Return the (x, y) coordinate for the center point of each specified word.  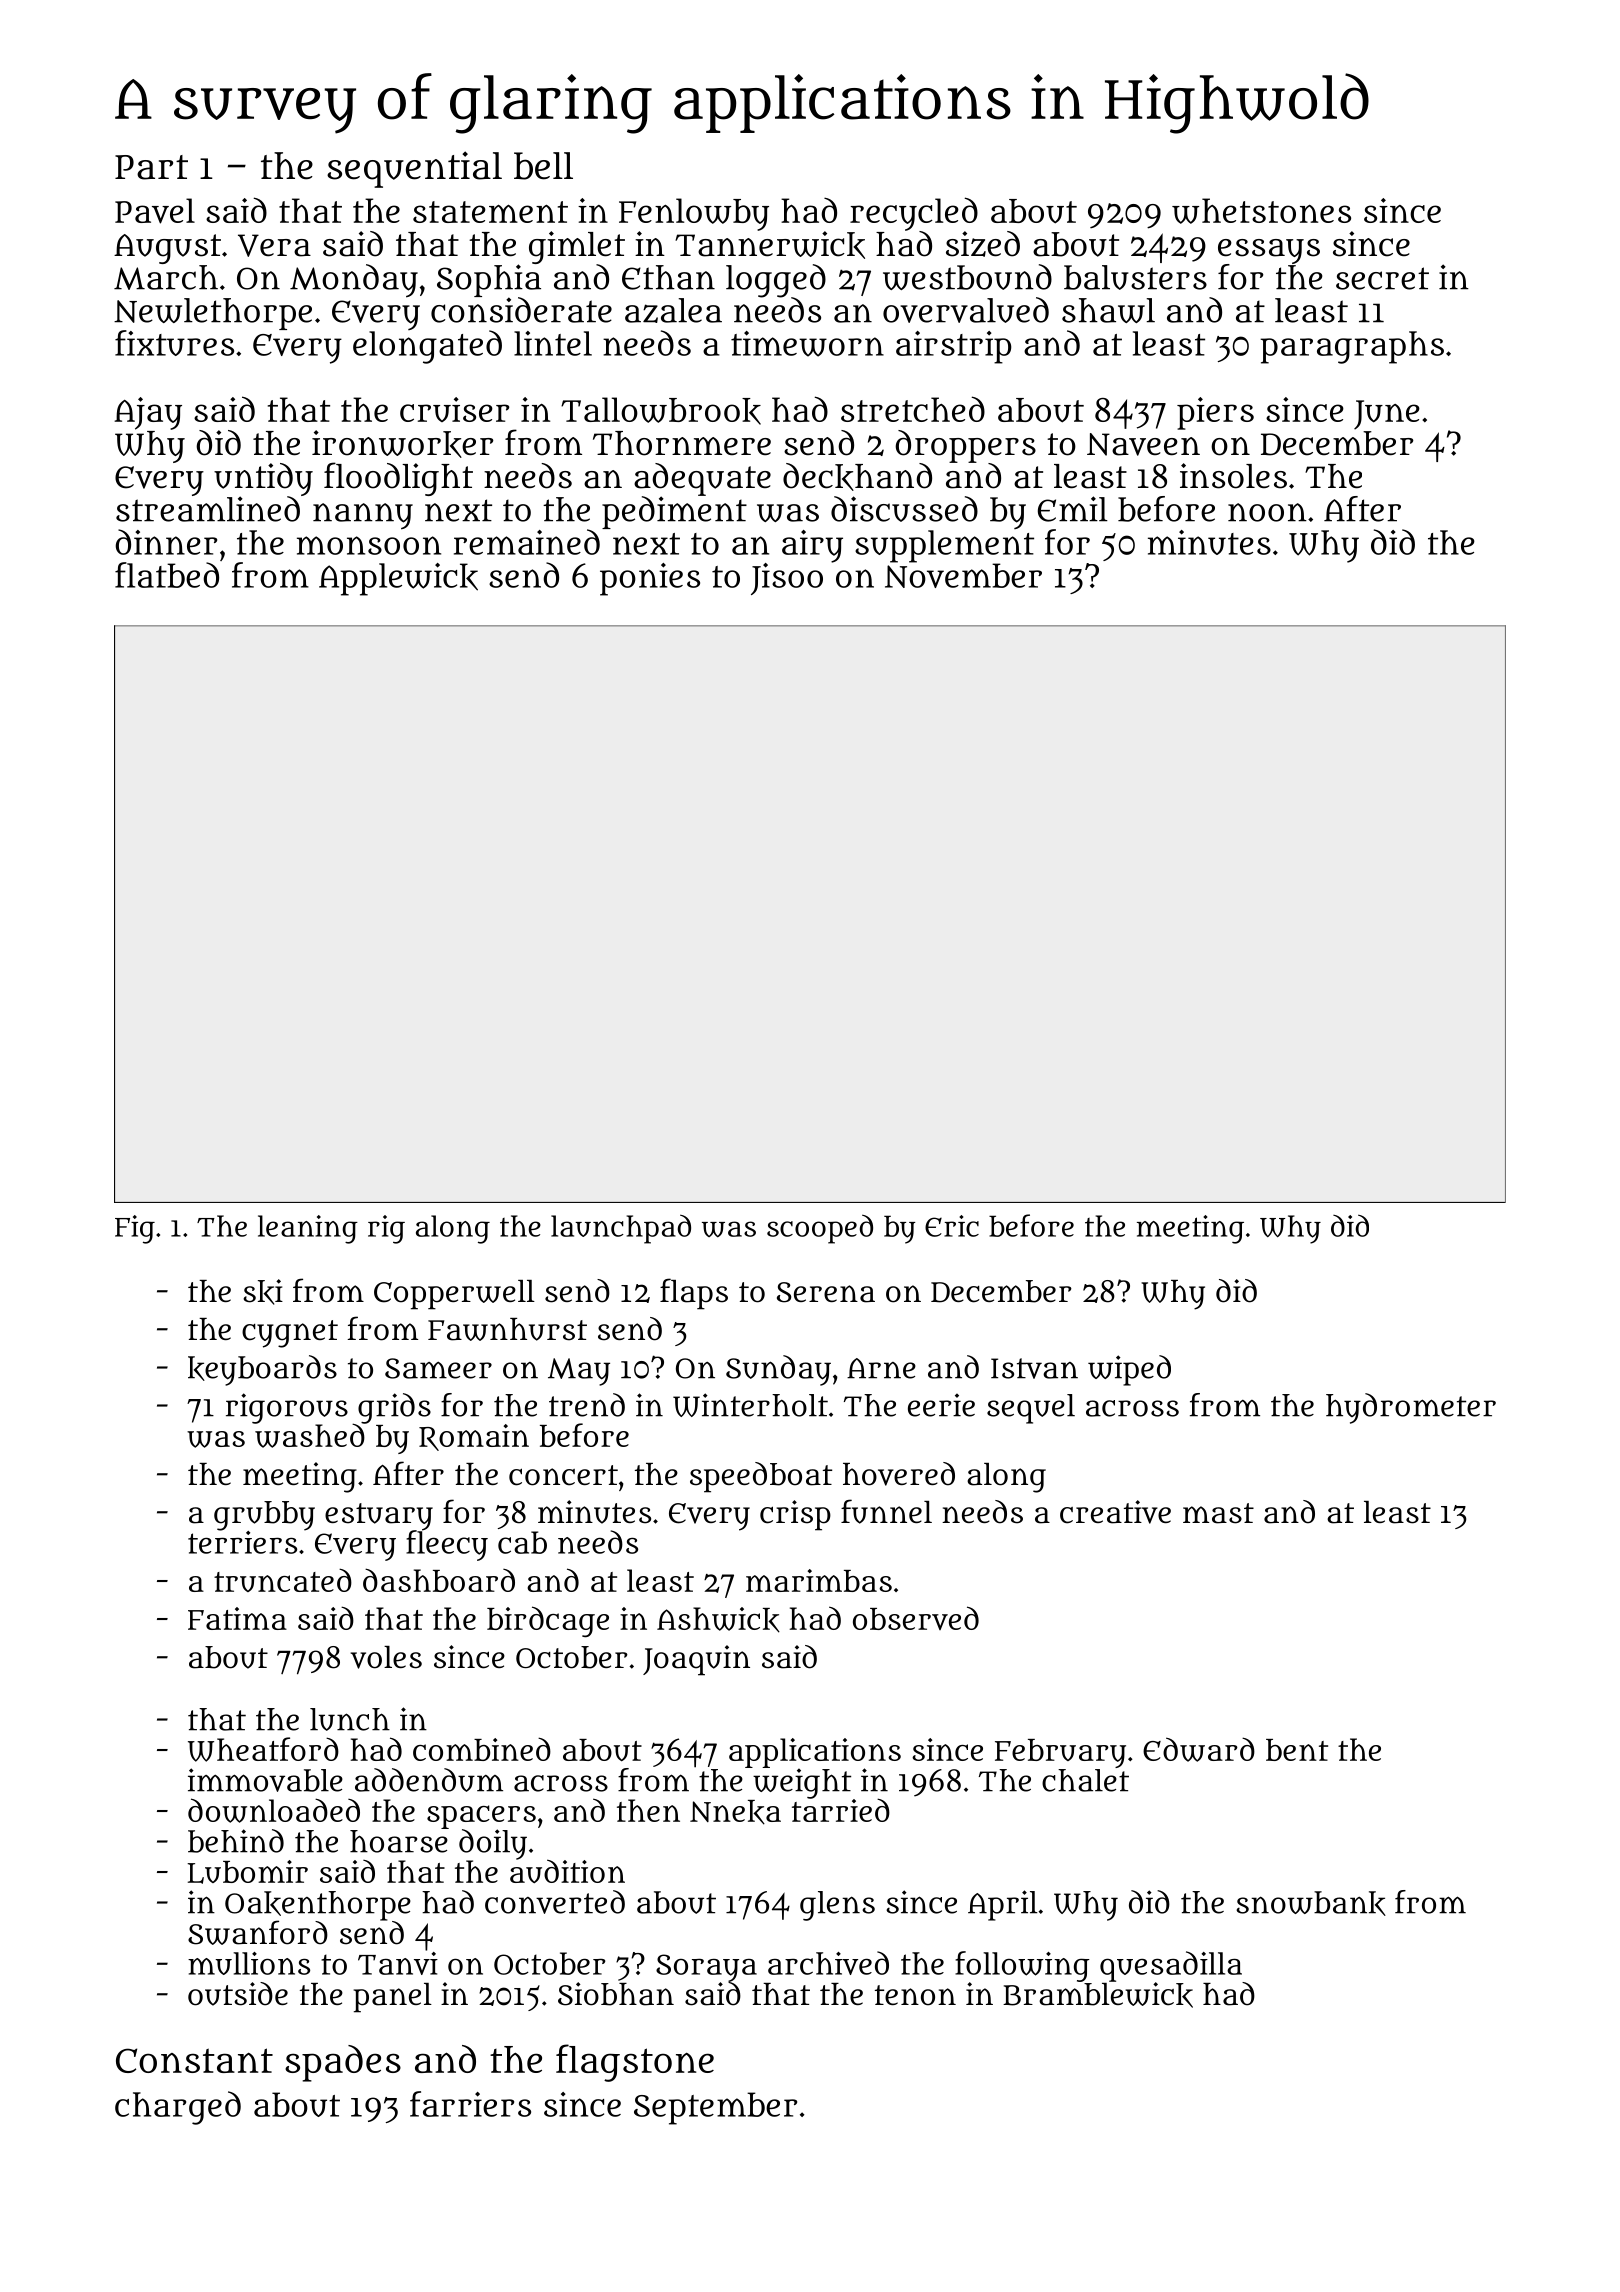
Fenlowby (694, 214)
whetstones (1261, 211)
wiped (1129, 1370)
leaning (308, 1229)
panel (393, 1998)
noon (1267, 512)
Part (151, 167)
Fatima (237, 1618)
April (1002, 1905)
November (963, 575)
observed (916, 1618)
